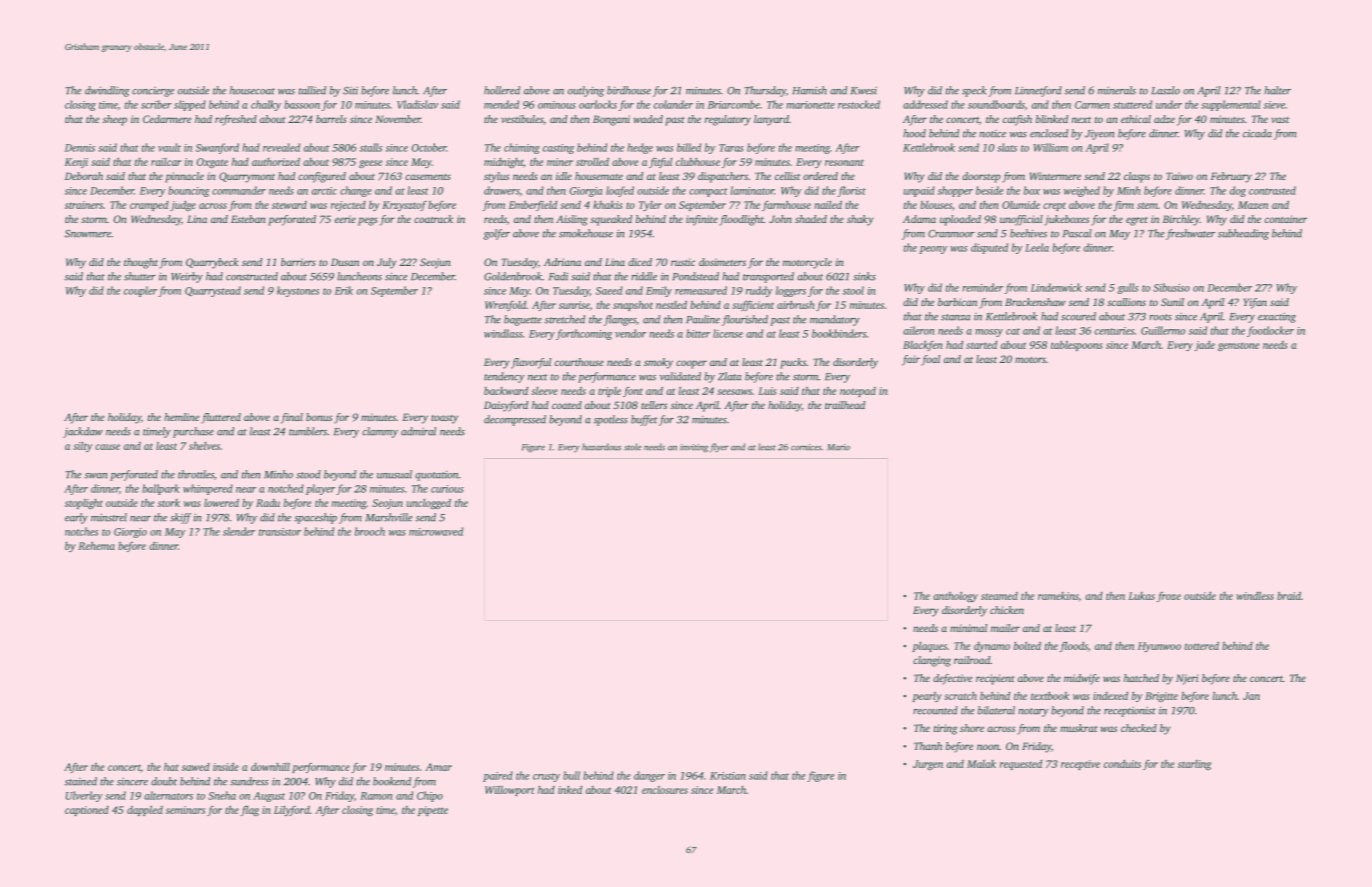  Describe the element at coordinates (955, 596) in the screenshot. I see `anthology` at that location.
